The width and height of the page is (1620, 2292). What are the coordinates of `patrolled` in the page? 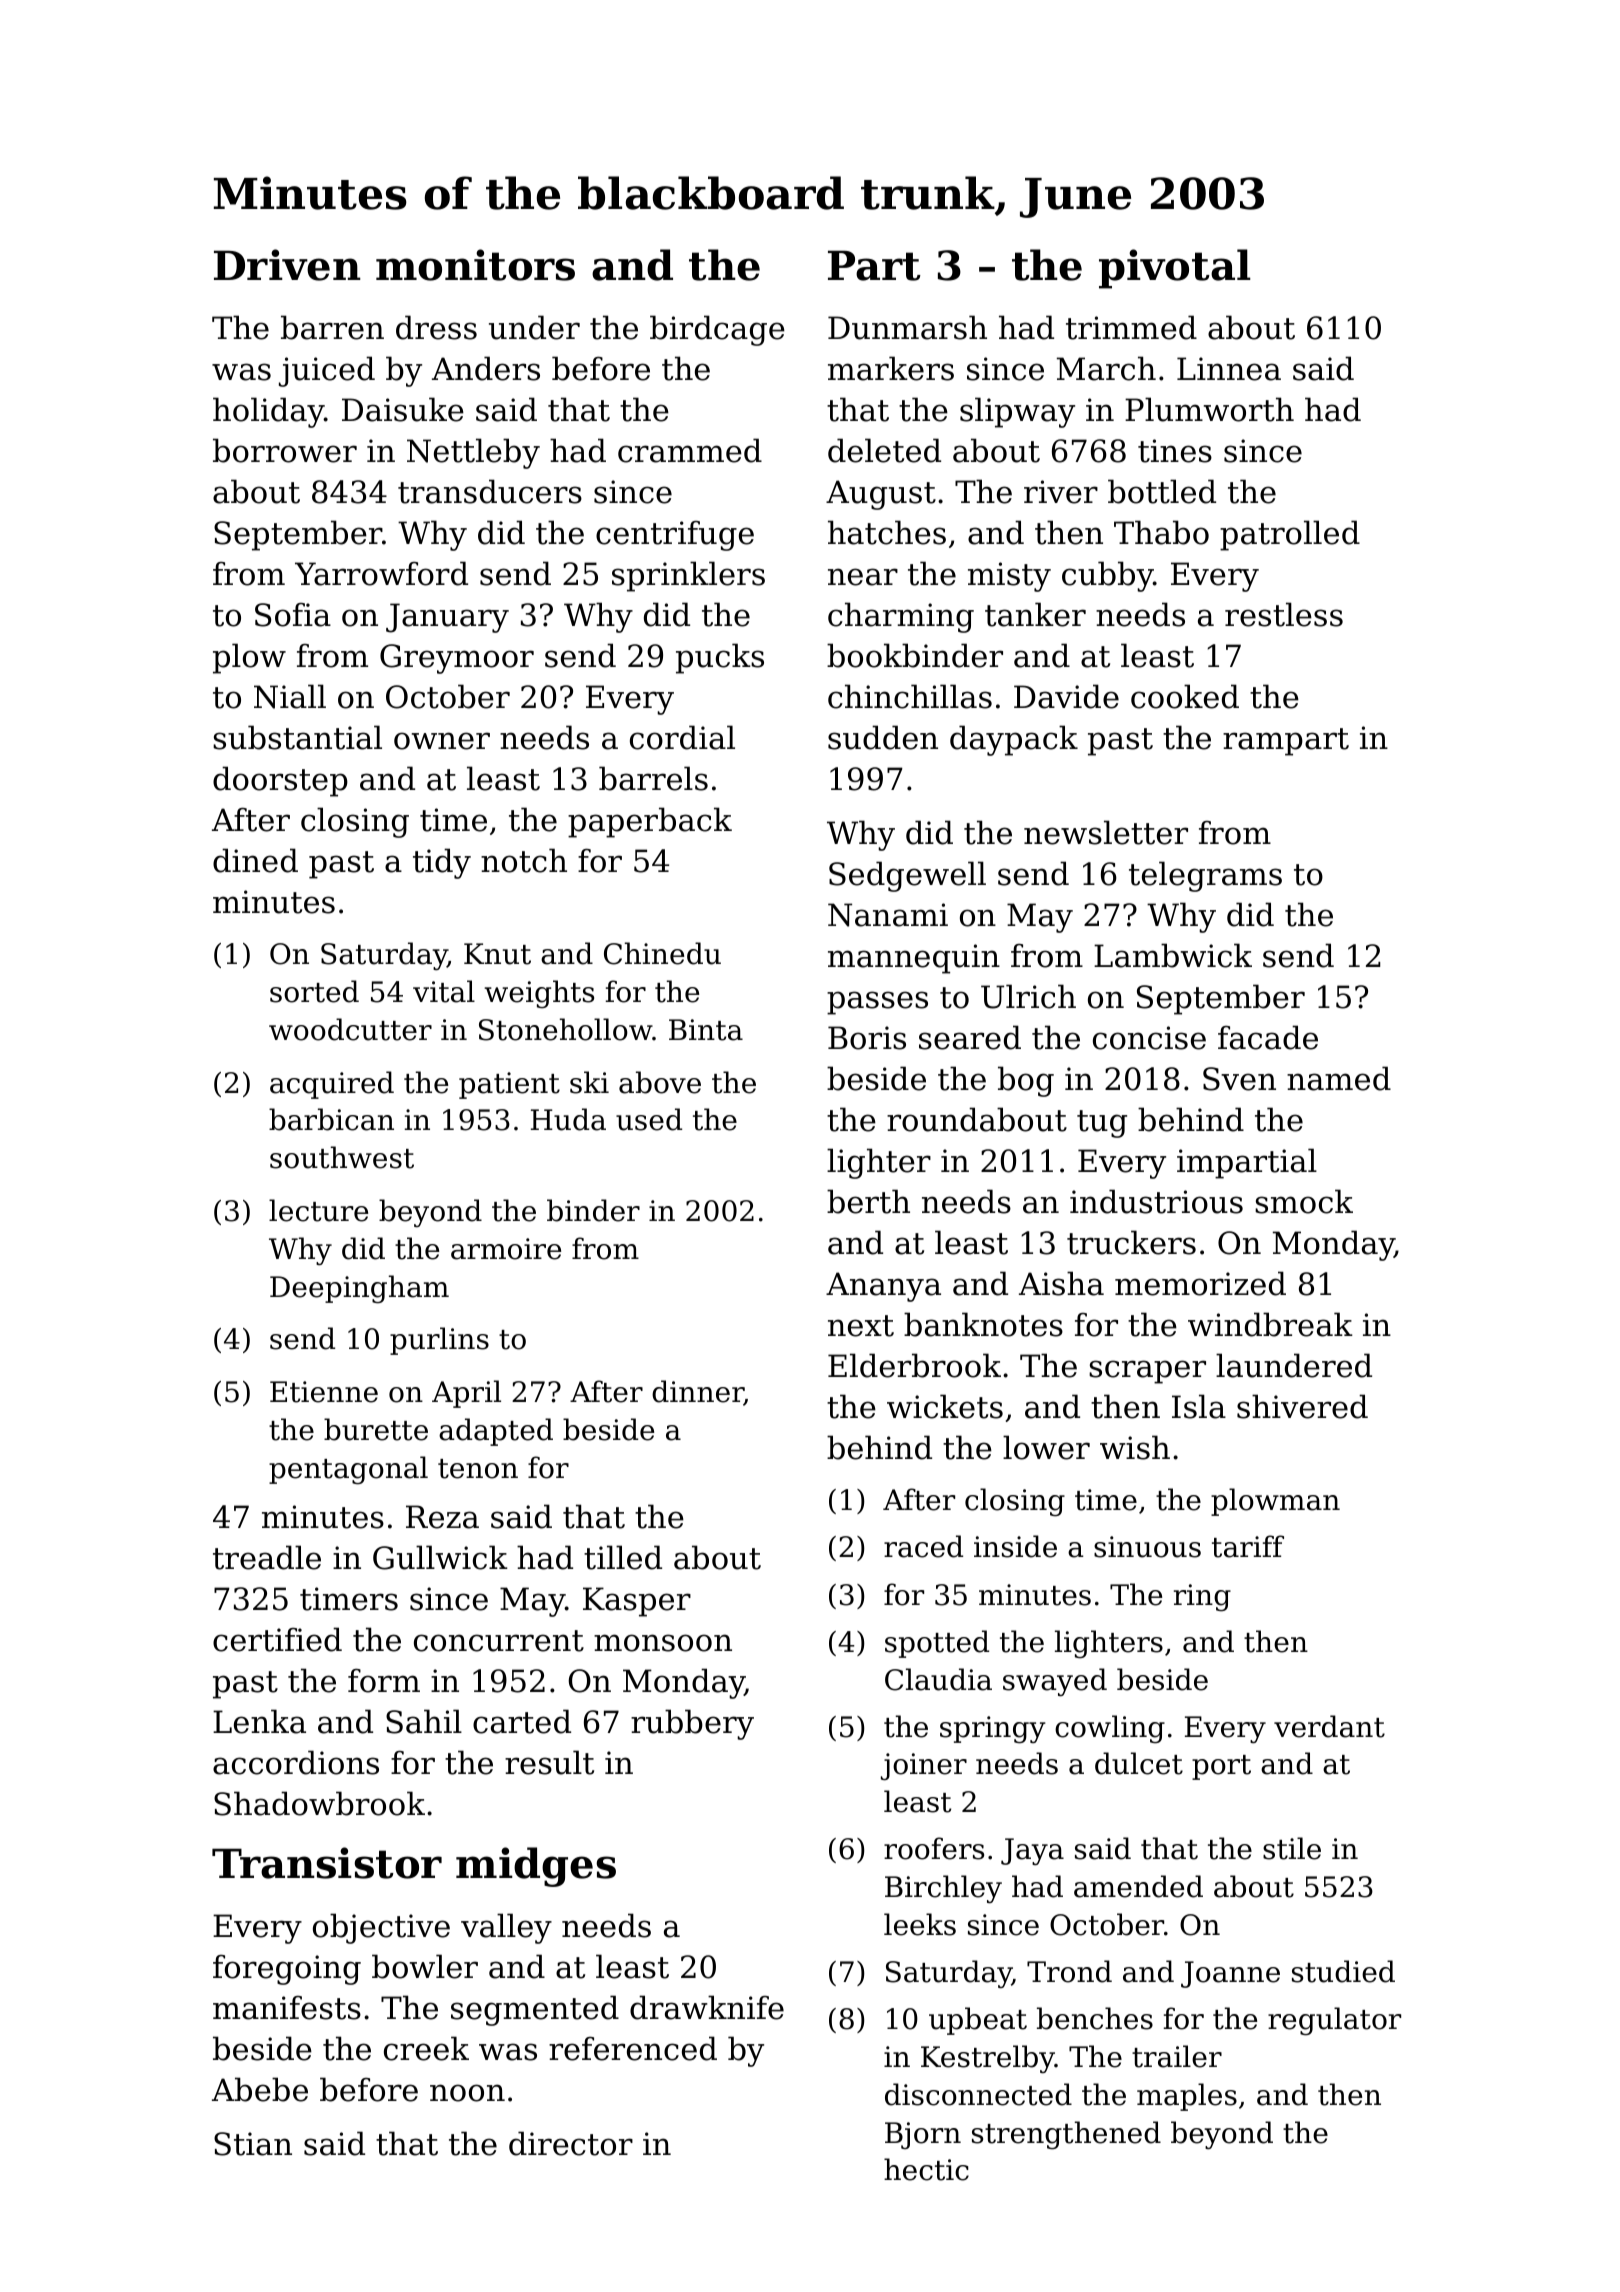 It's located at (1290, 535).
